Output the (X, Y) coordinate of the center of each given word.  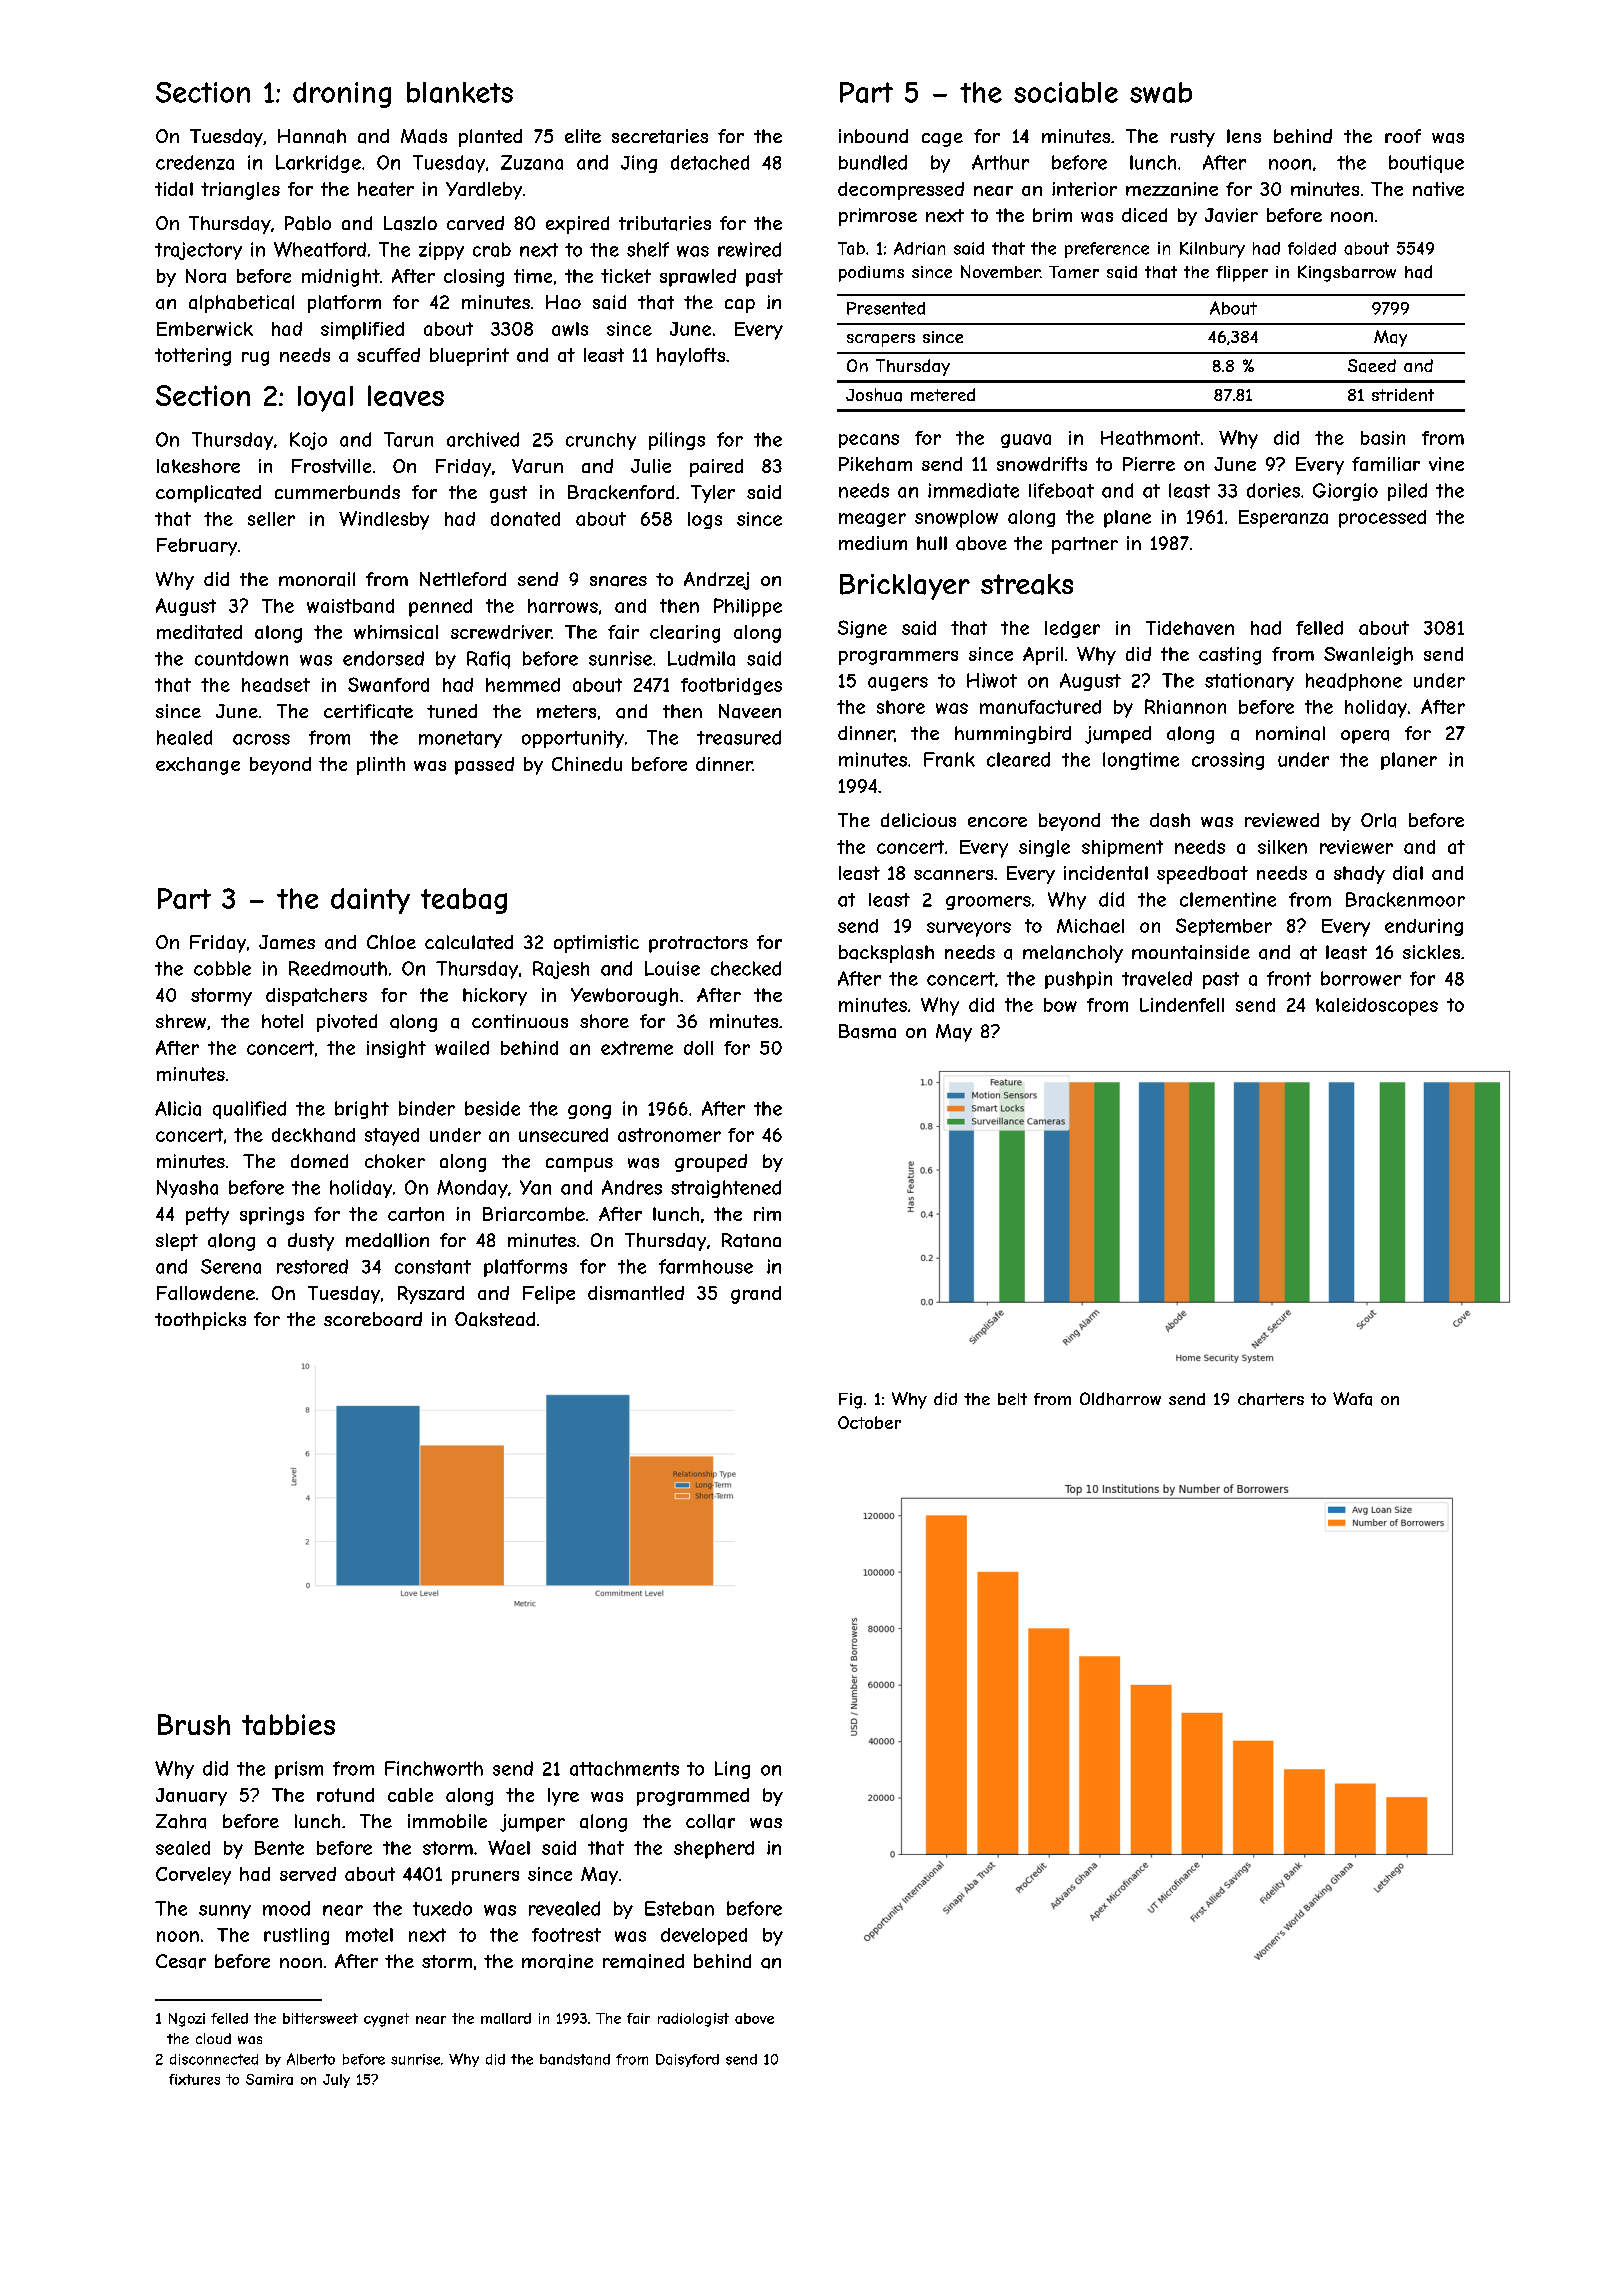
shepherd (714, 1850)
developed (704, 1936)
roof (1403, 136)
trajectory (198, 251)
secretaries (660, 136)
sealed (183, 1848)
